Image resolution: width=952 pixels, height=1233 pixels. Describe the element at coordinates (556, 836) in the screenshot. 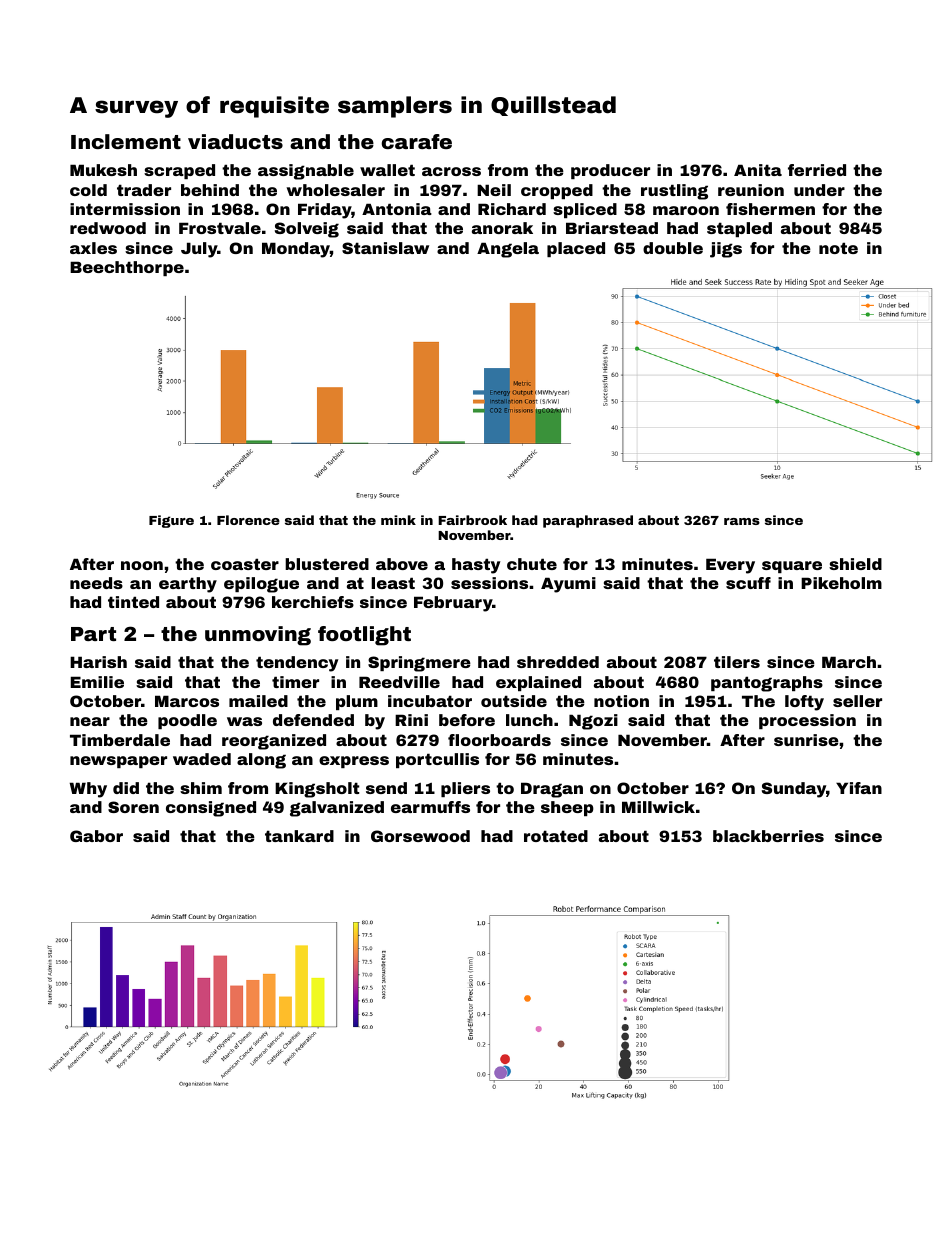

I see `rotated` at that location.
